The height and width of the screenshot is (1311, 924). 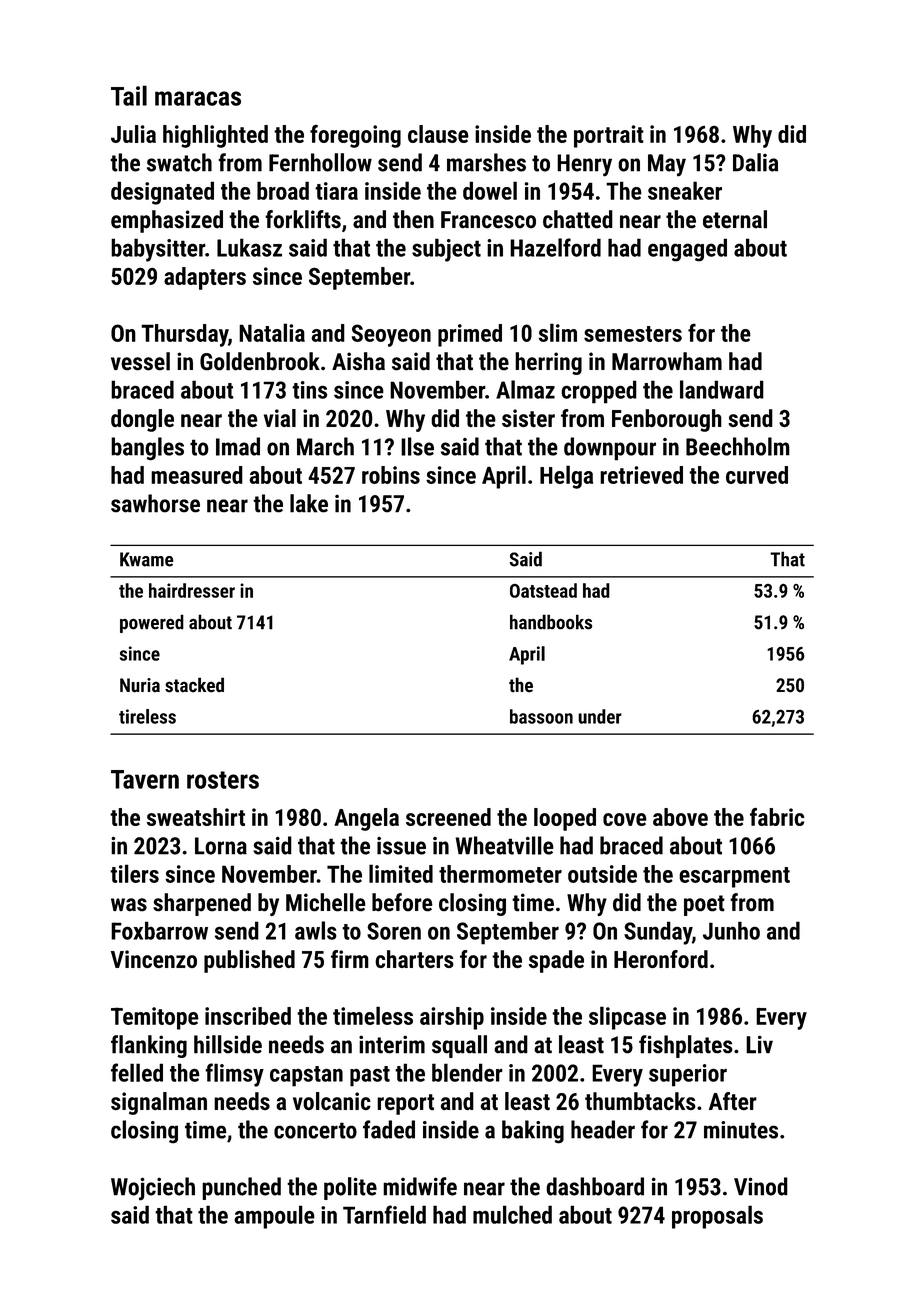 I want to click on screened, so click(x=448, y=817).
